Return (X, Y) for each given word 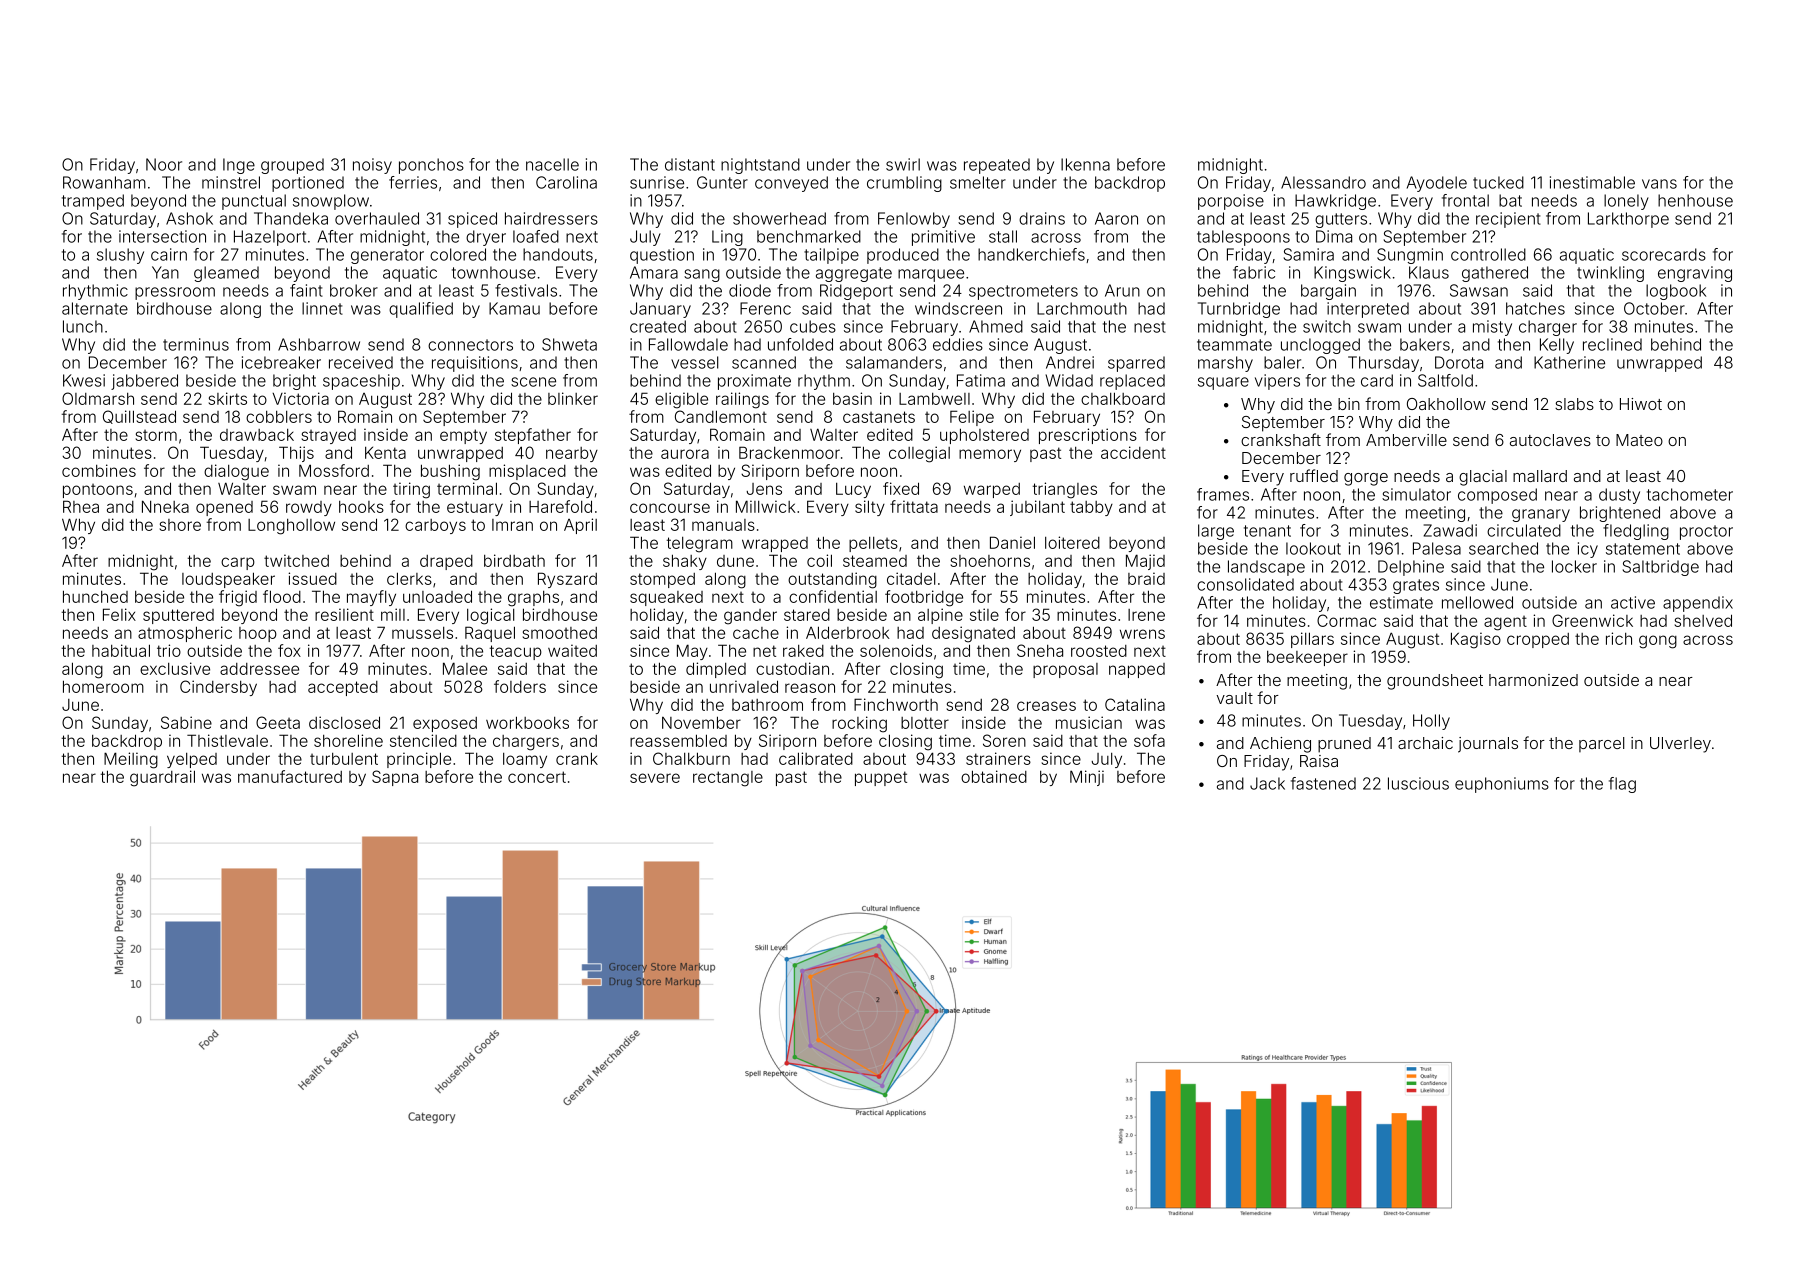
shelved (1703, 620)
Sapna (395, 778)
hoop (258, 634)
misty (1492, 328)
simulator (1416, 494)
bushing (450, 472)
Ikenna (1085, 164)
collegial (919, 454)
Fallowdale (688, 344)
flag (1622, 785)
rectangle (728, 779)
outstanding (832, 580)
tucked (1498, 182)
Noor (164, 164)
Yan (165, 272)
